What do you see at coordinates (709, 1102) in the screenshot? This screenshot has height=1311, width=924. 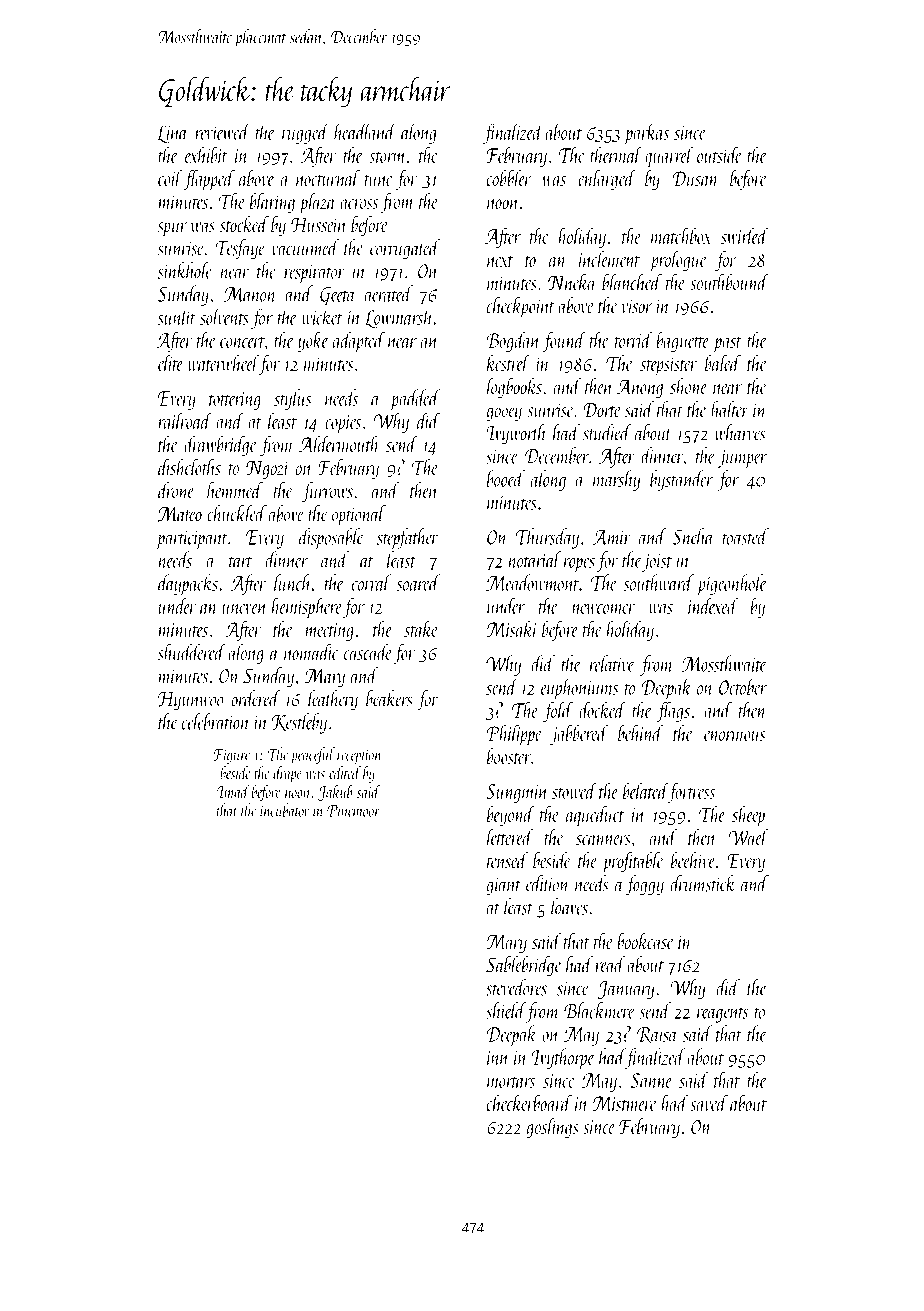 I see `saved` at bounding box center [709, 1102].
